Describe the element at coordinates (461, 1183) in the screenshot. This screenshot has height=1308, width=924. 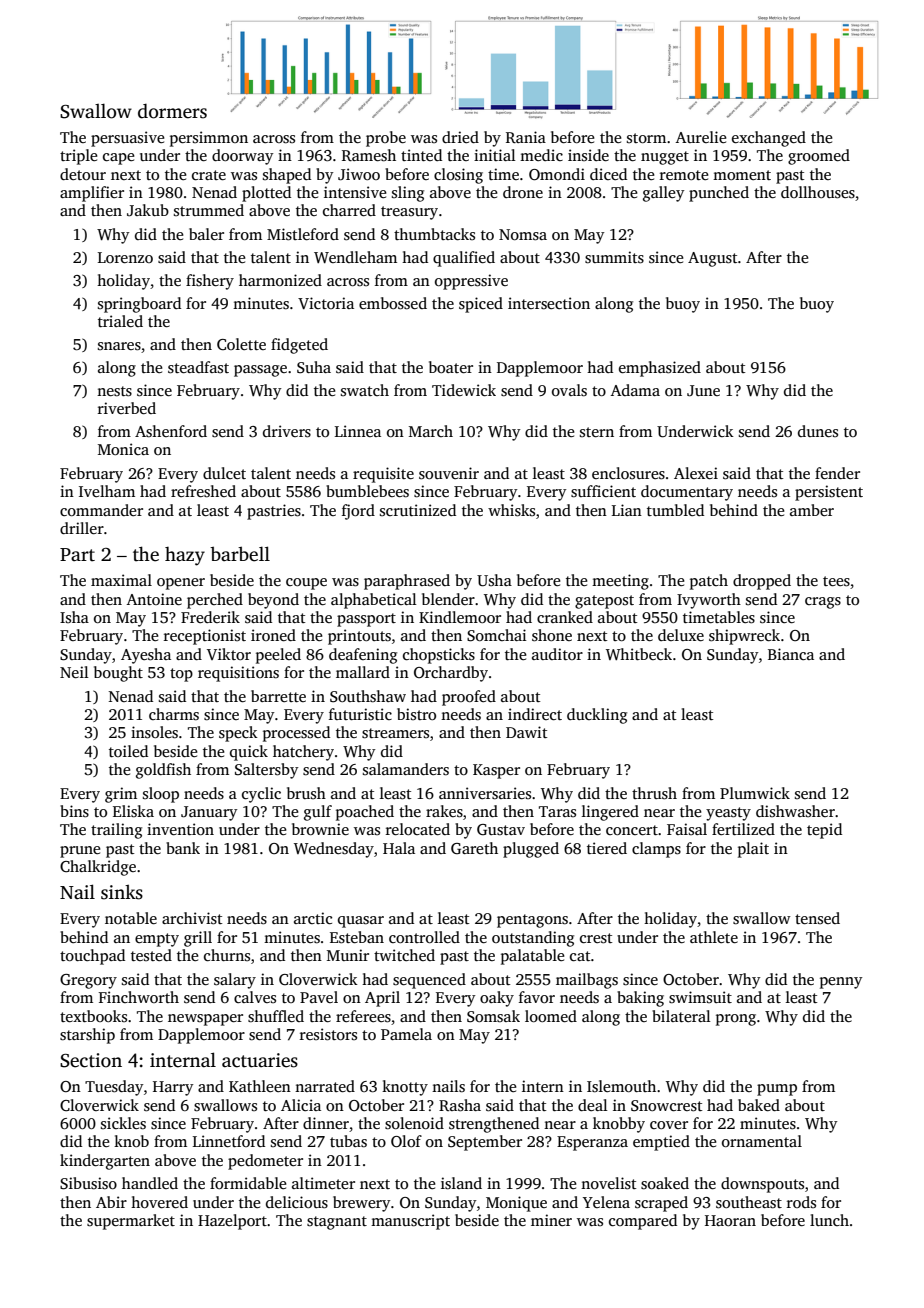
I see `island` at that location.
